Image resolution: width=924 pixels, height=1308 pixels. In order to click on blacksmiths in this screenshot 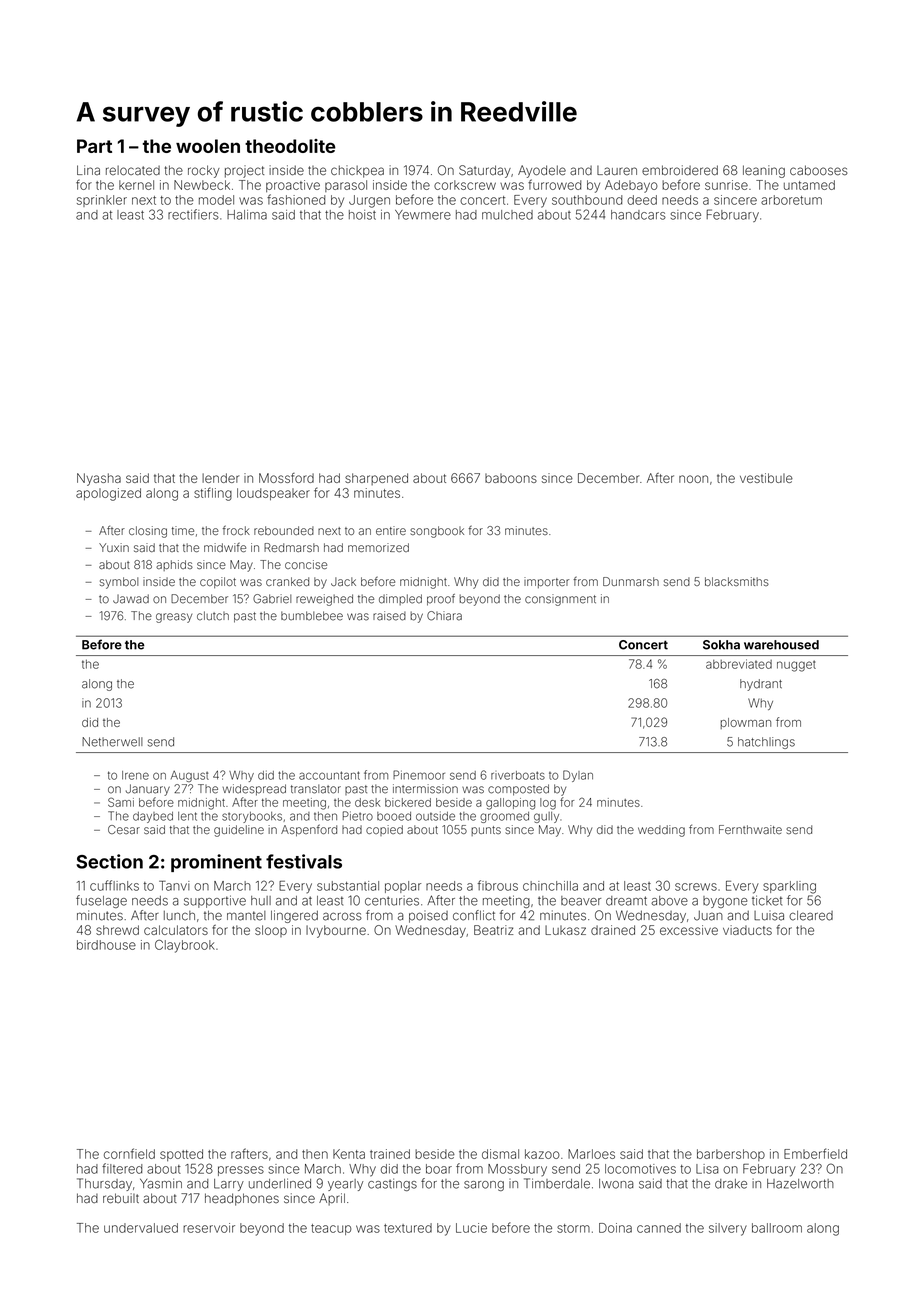, I will do `click(737, 581)`.
